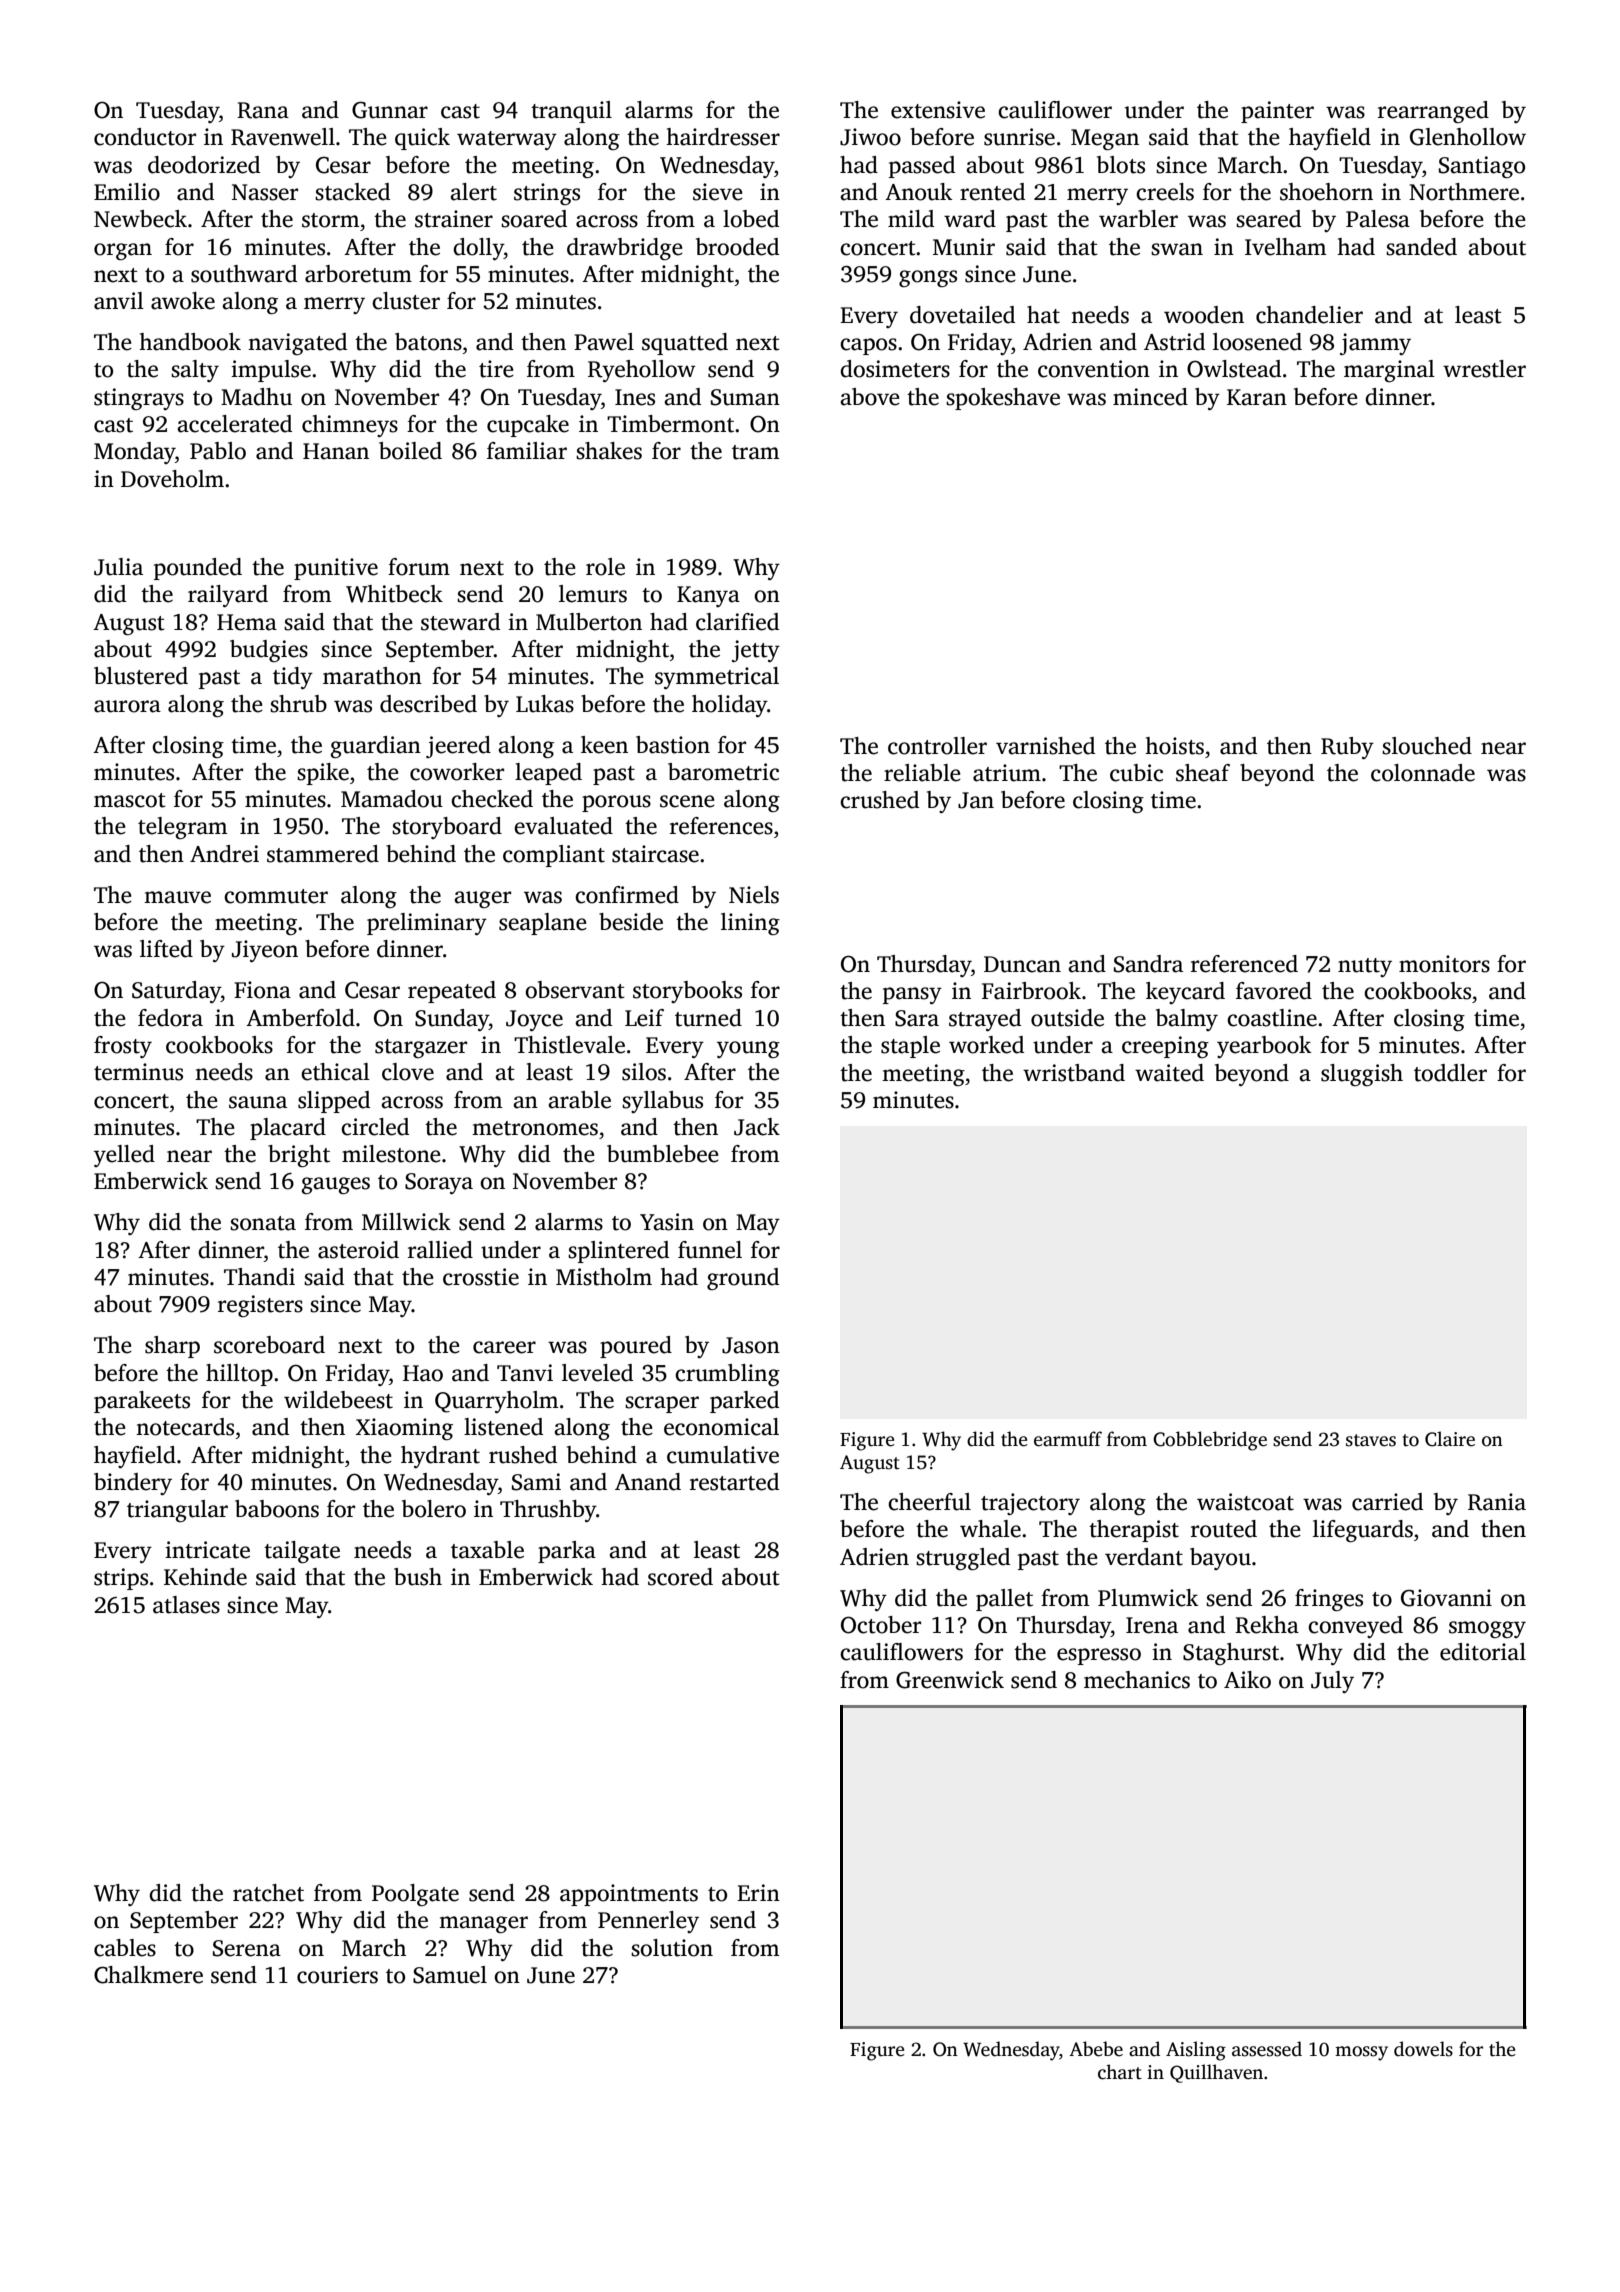 The image size is (1620, 2292). I want to click on Rana, so click(263, 110).
